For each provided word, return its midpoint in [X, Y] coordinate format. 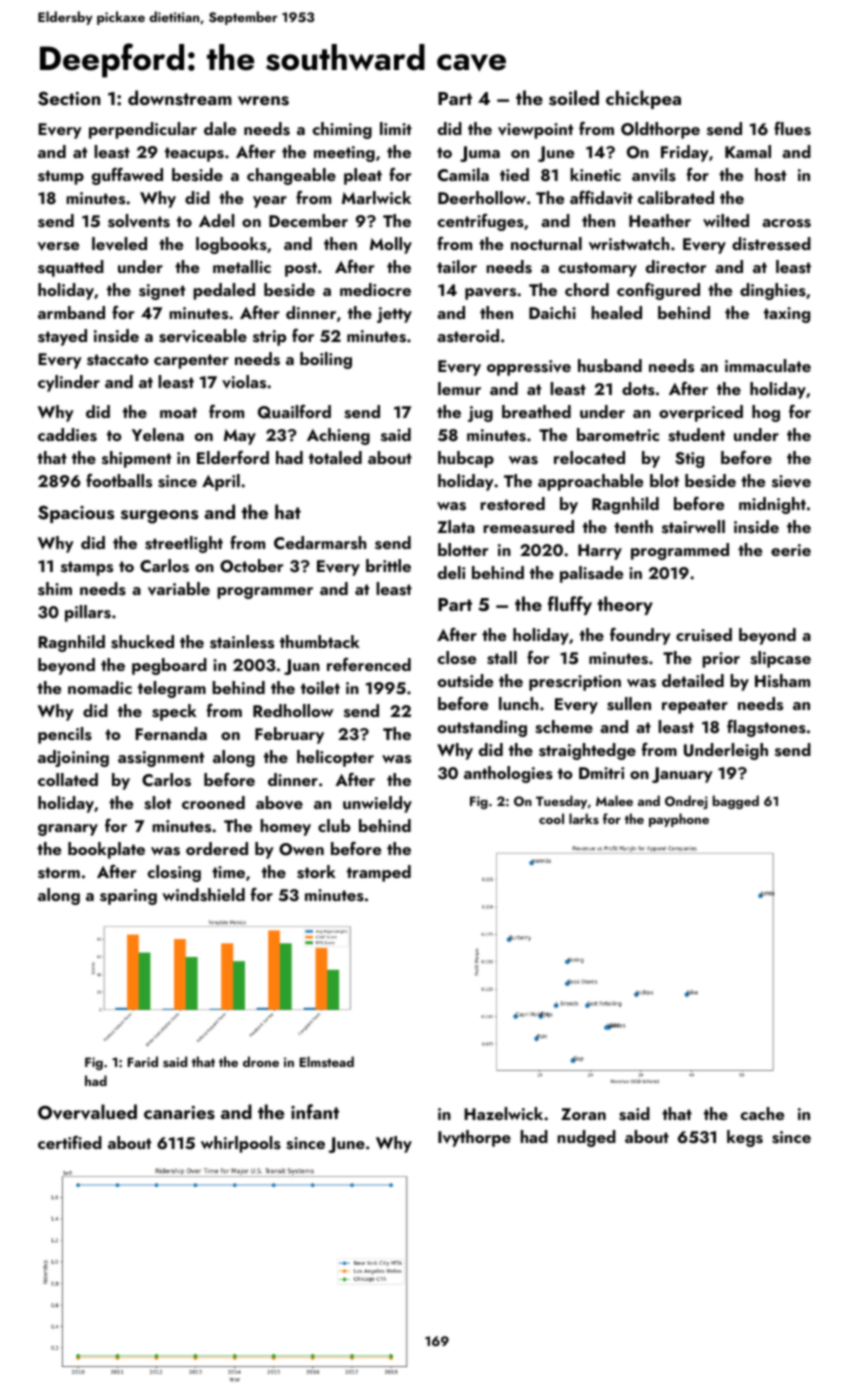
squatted [71, 268]
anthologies [508, 774]
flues [792, 128]
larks [584, 818]
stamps [87, 568]
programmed [680, 551]
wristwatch [629, 244]
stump [61, 177]
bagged [736, 802]
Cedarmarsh [320, 543]
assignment [161, 759]
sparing [128, 897]
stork [316, 872]
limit [396, 128]
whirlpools [241, 1144]
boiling [326, 360]
